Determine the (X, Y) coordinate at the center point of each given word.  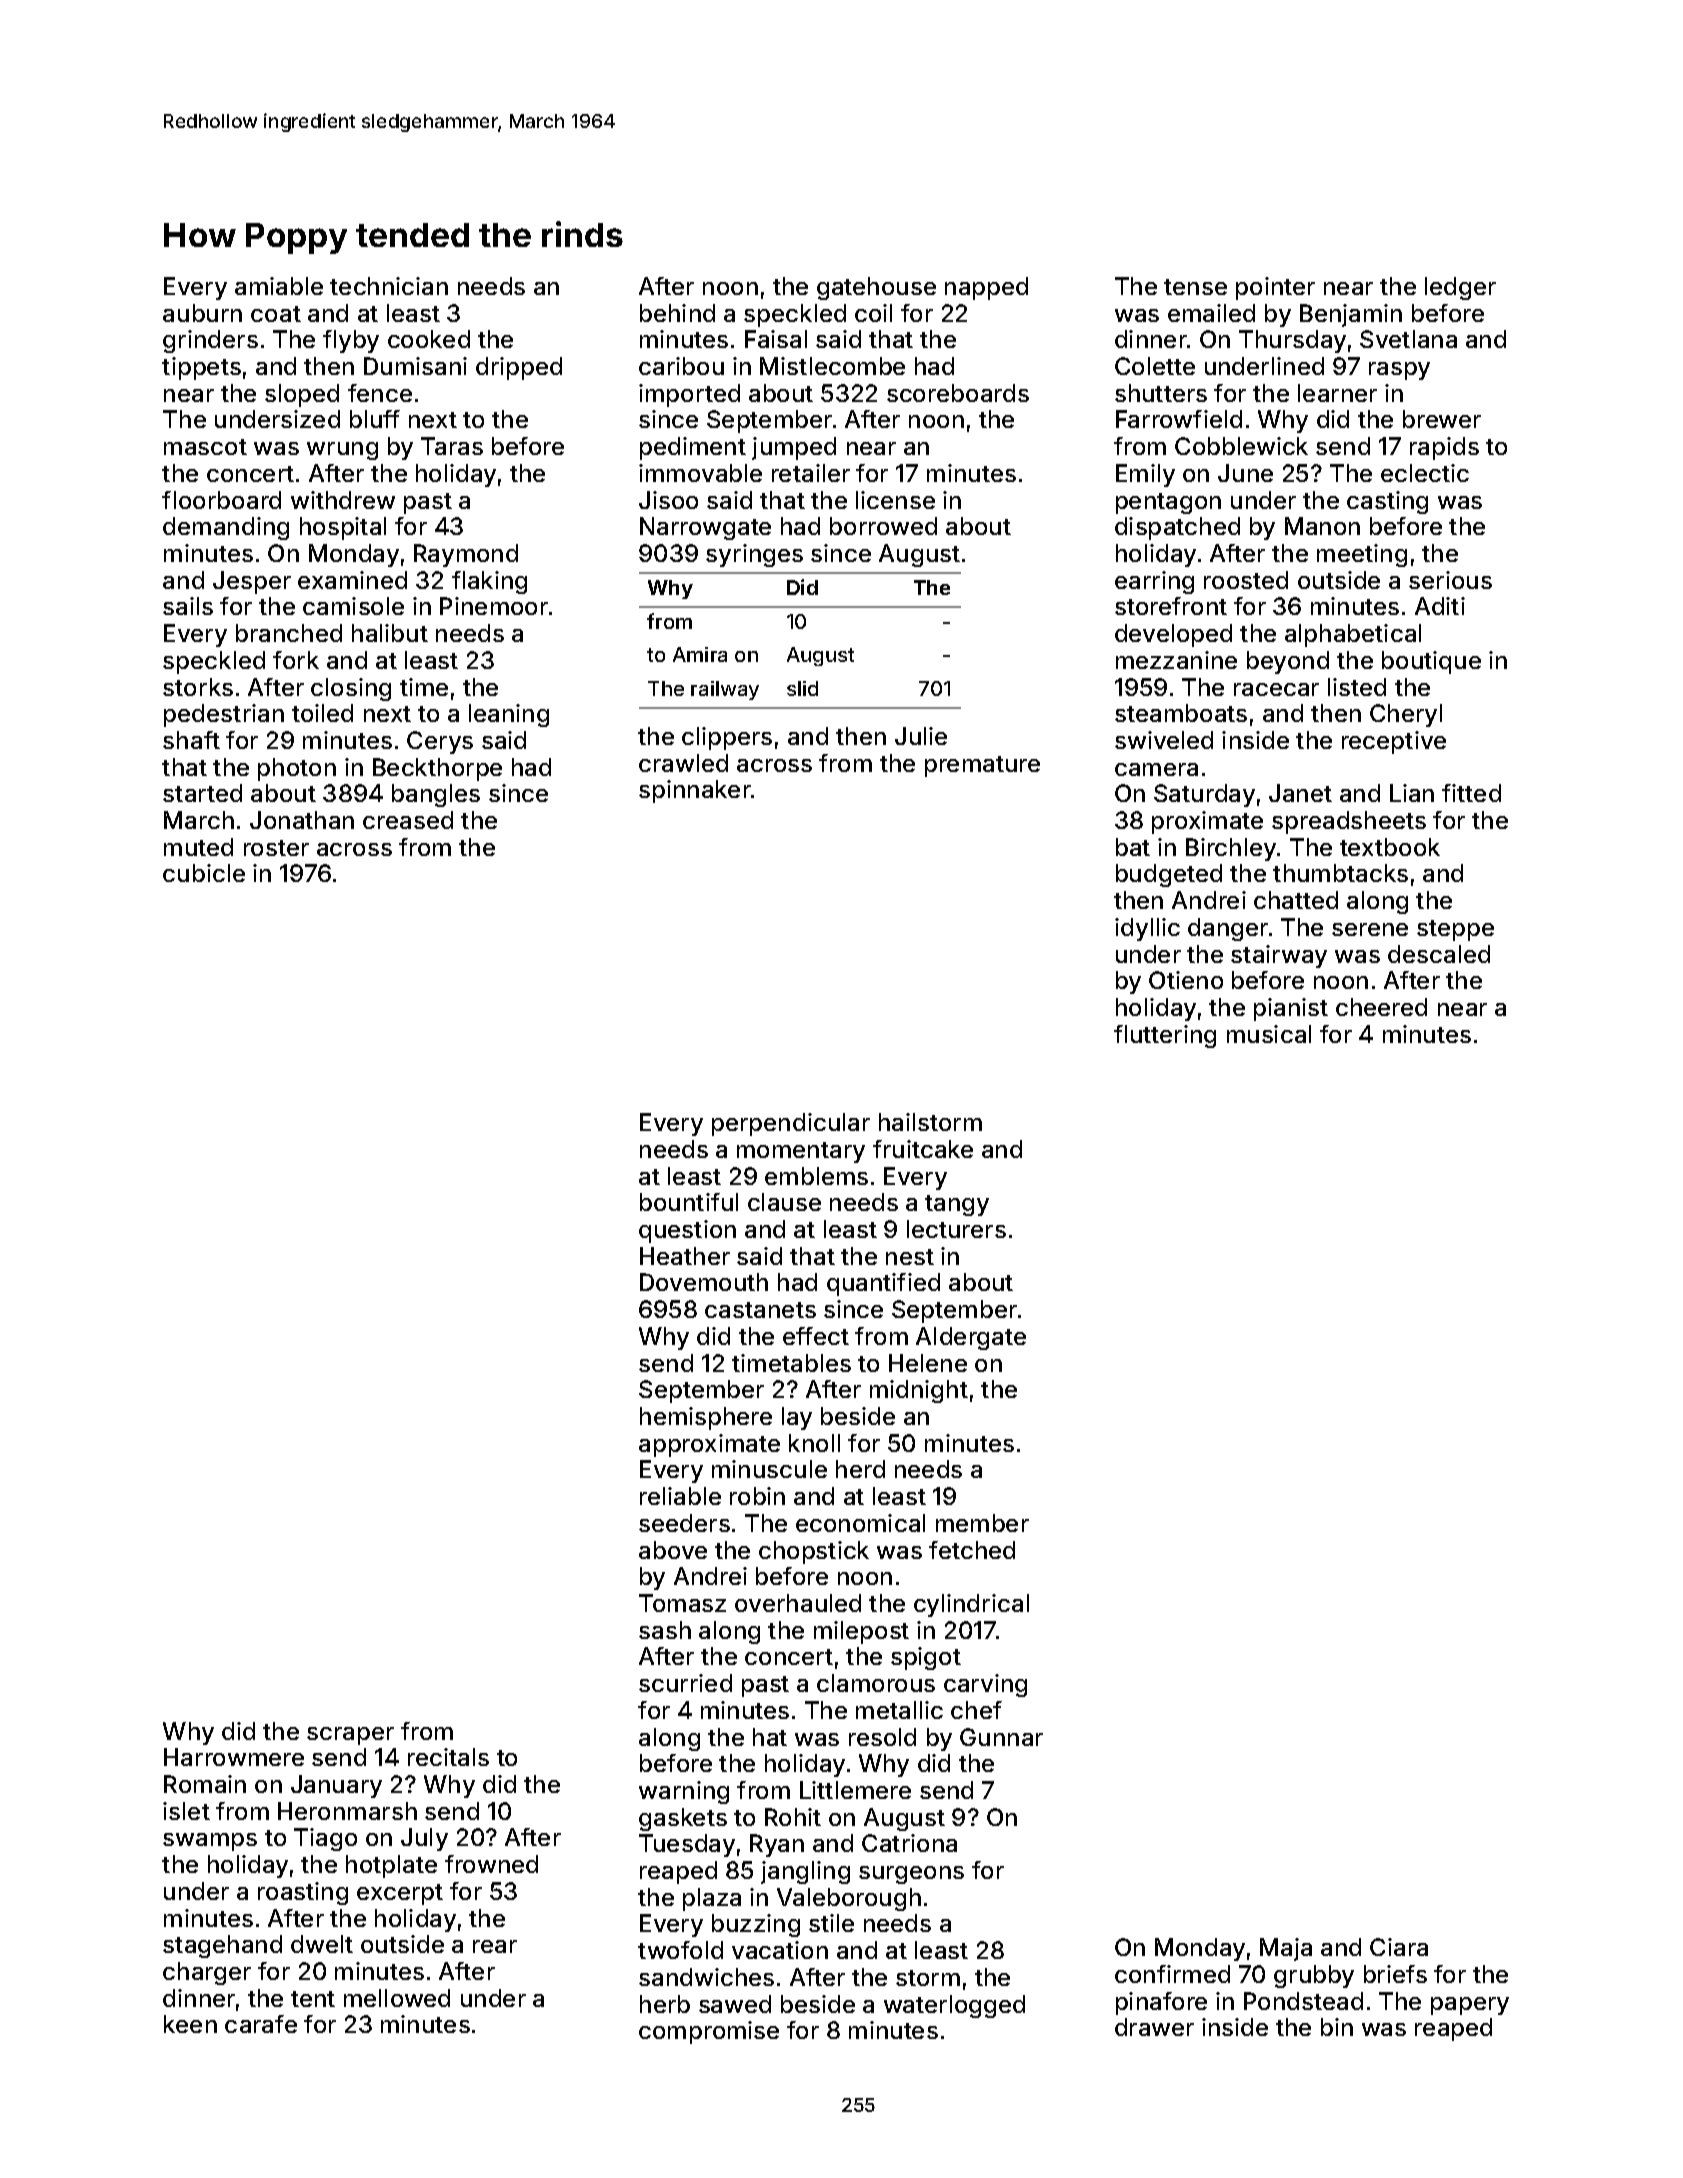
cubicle (204, 873)
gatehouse (876, 288)
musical (1269, 1034)
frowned (491, 1864)
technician (389, 286)
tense (1195, 287)
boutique (1431, 662)
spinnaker (695, 791)
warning (684, 1792)
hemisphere (706, 1418)
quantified (883, 1284)
